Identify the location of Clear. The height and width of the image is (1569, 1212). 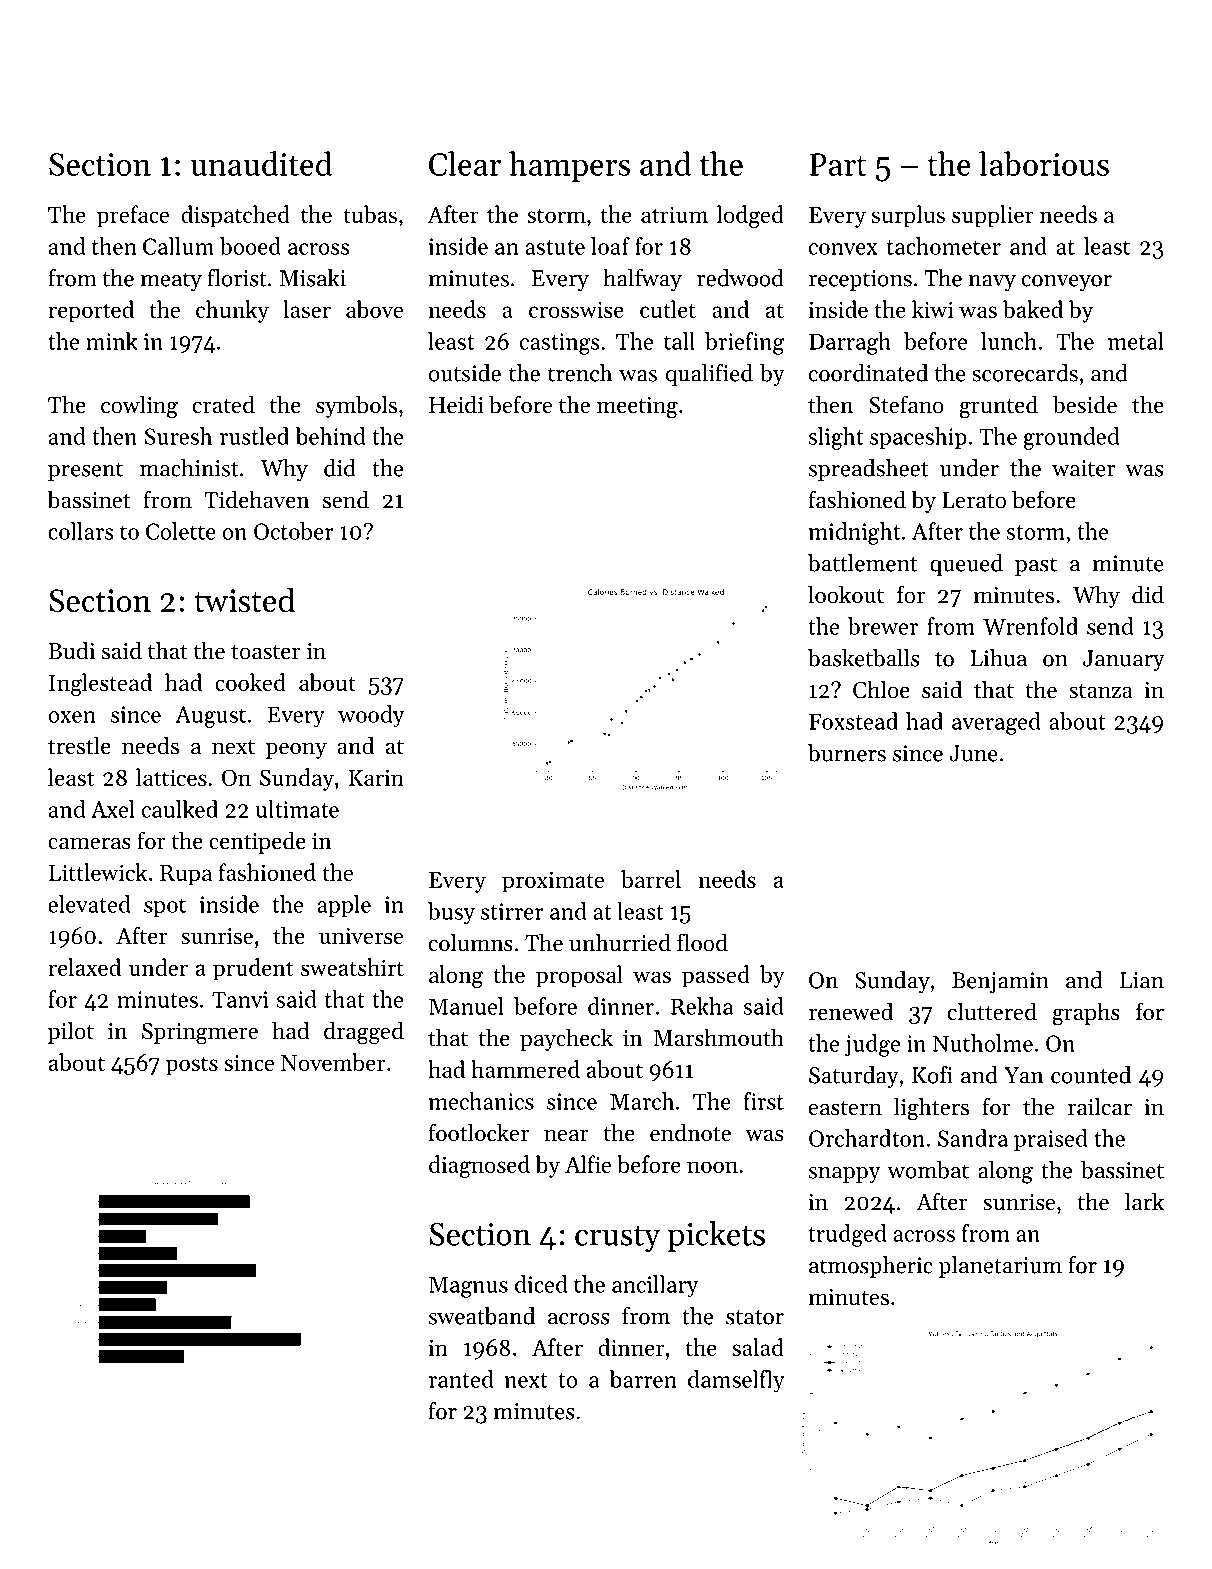
(465, 163).
